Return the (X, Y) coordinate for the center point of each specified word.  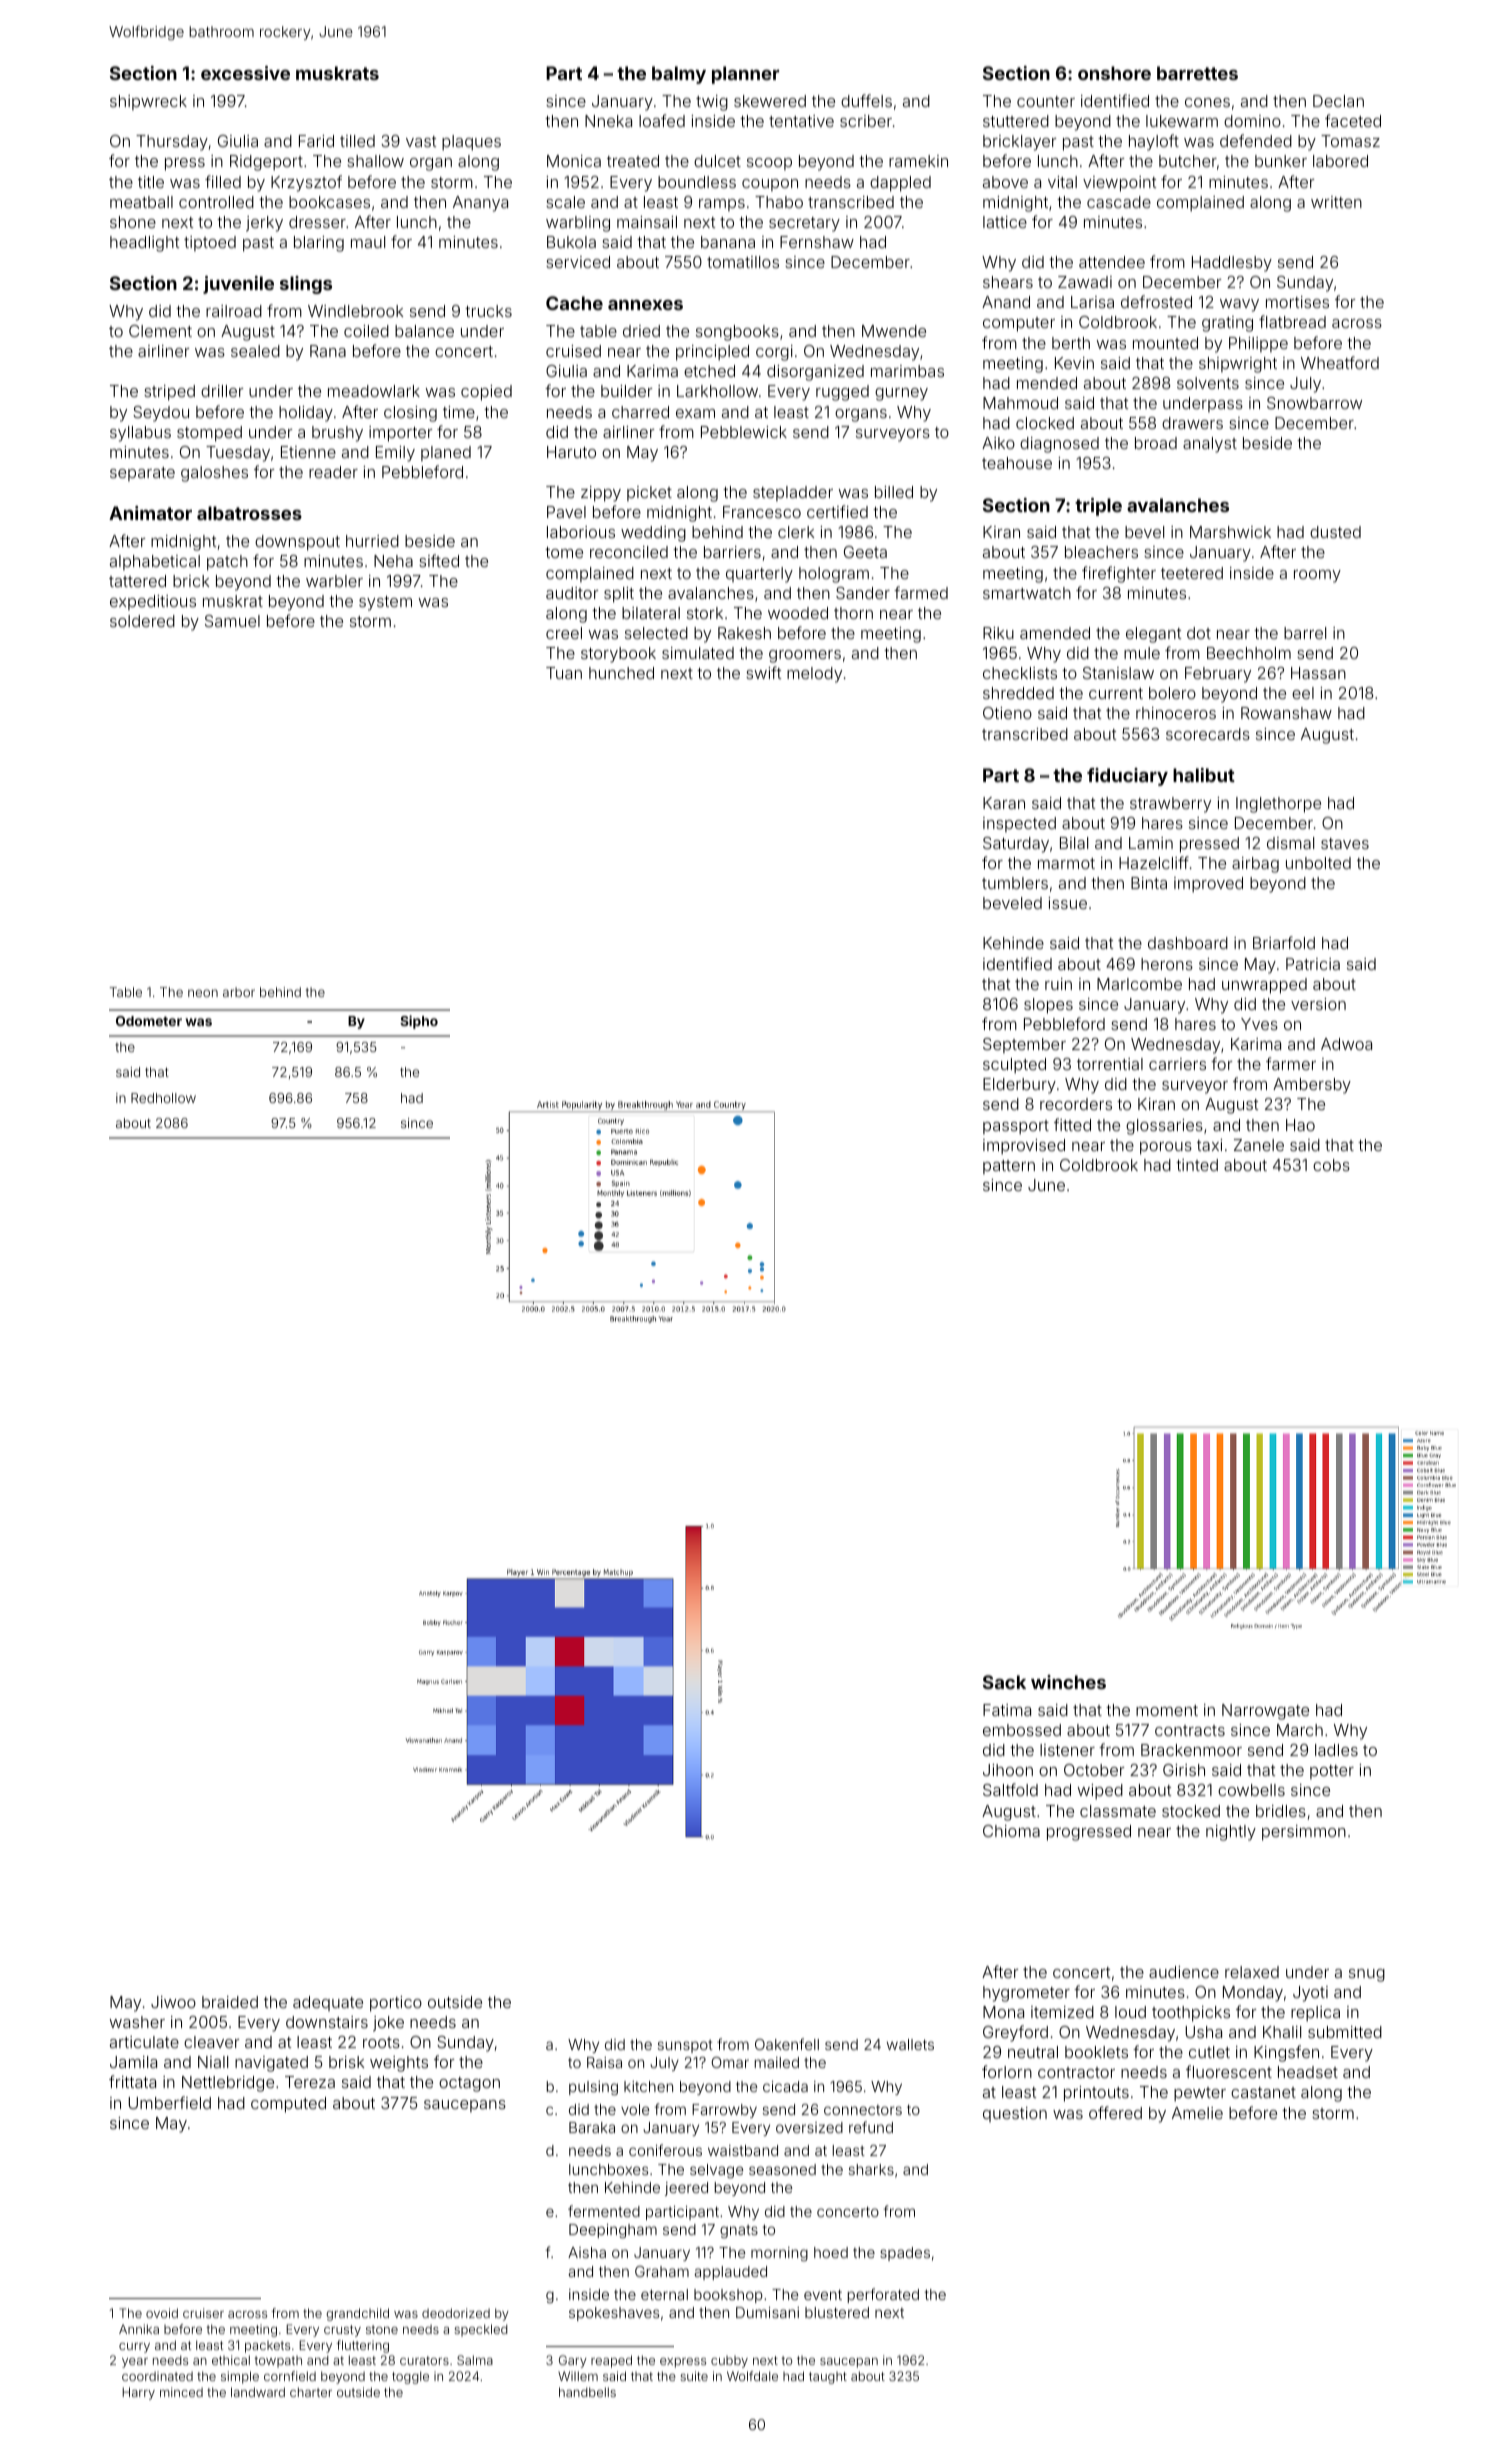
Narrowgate (1265, 1712)
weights (399, 2064)
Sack (1004, 1682)
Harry (138, 2393)
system (385, 603)
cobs (1331, 1165)
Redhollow (163, 1098)
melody (814, 675)
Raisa (604, 2062)
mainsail (647, 222)
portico (396, 2004)
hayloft (1154, 142)
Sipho (419, 1022)
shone (133, 222)
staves (1345, 843)
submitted (1345, 2032)
